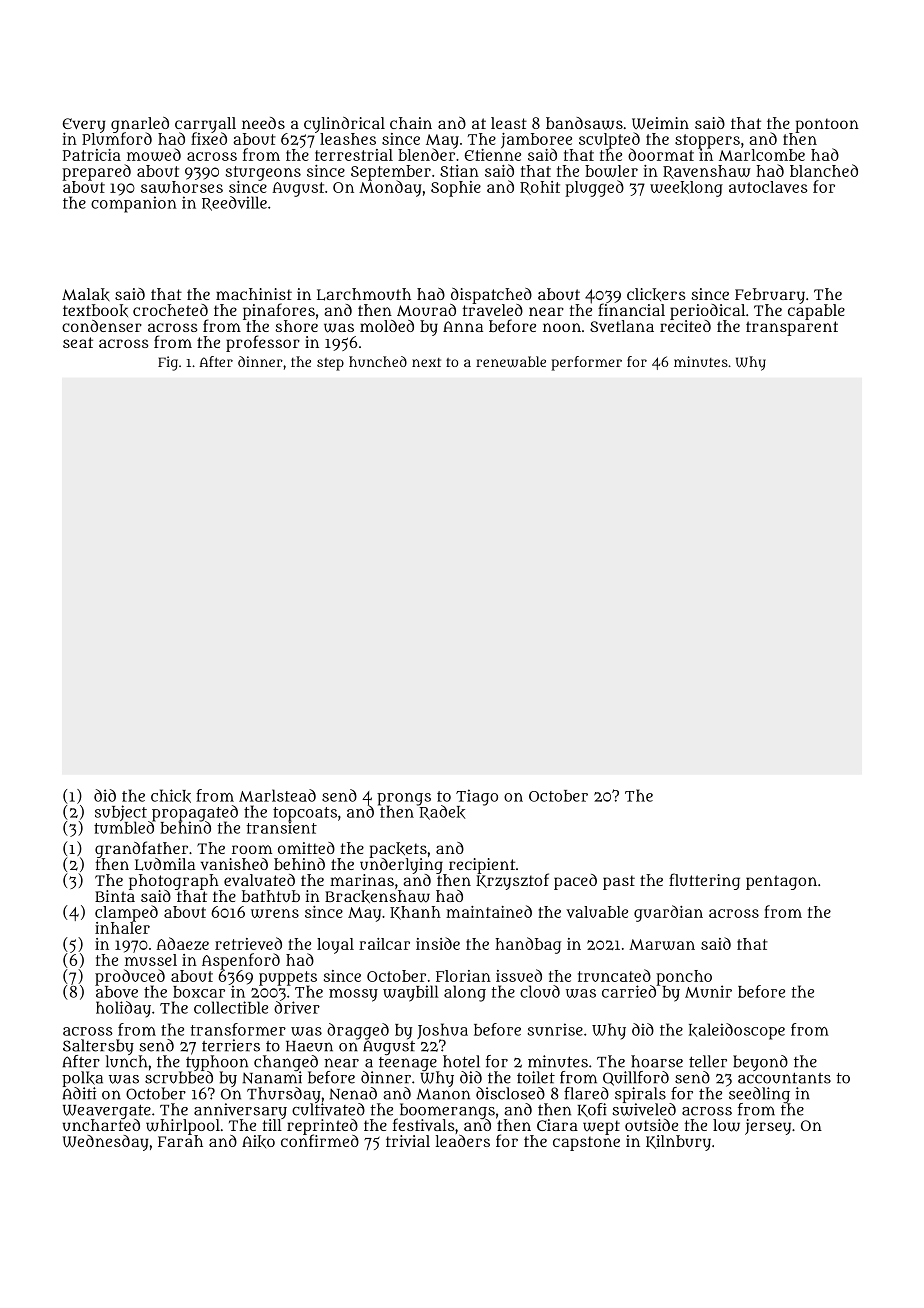 The width and height of the screenshot is (924, 1308). What do you see at coordinates (284, 1095) in the screenshot?
I see `Thursday` at bounding box center [284, 1095].
